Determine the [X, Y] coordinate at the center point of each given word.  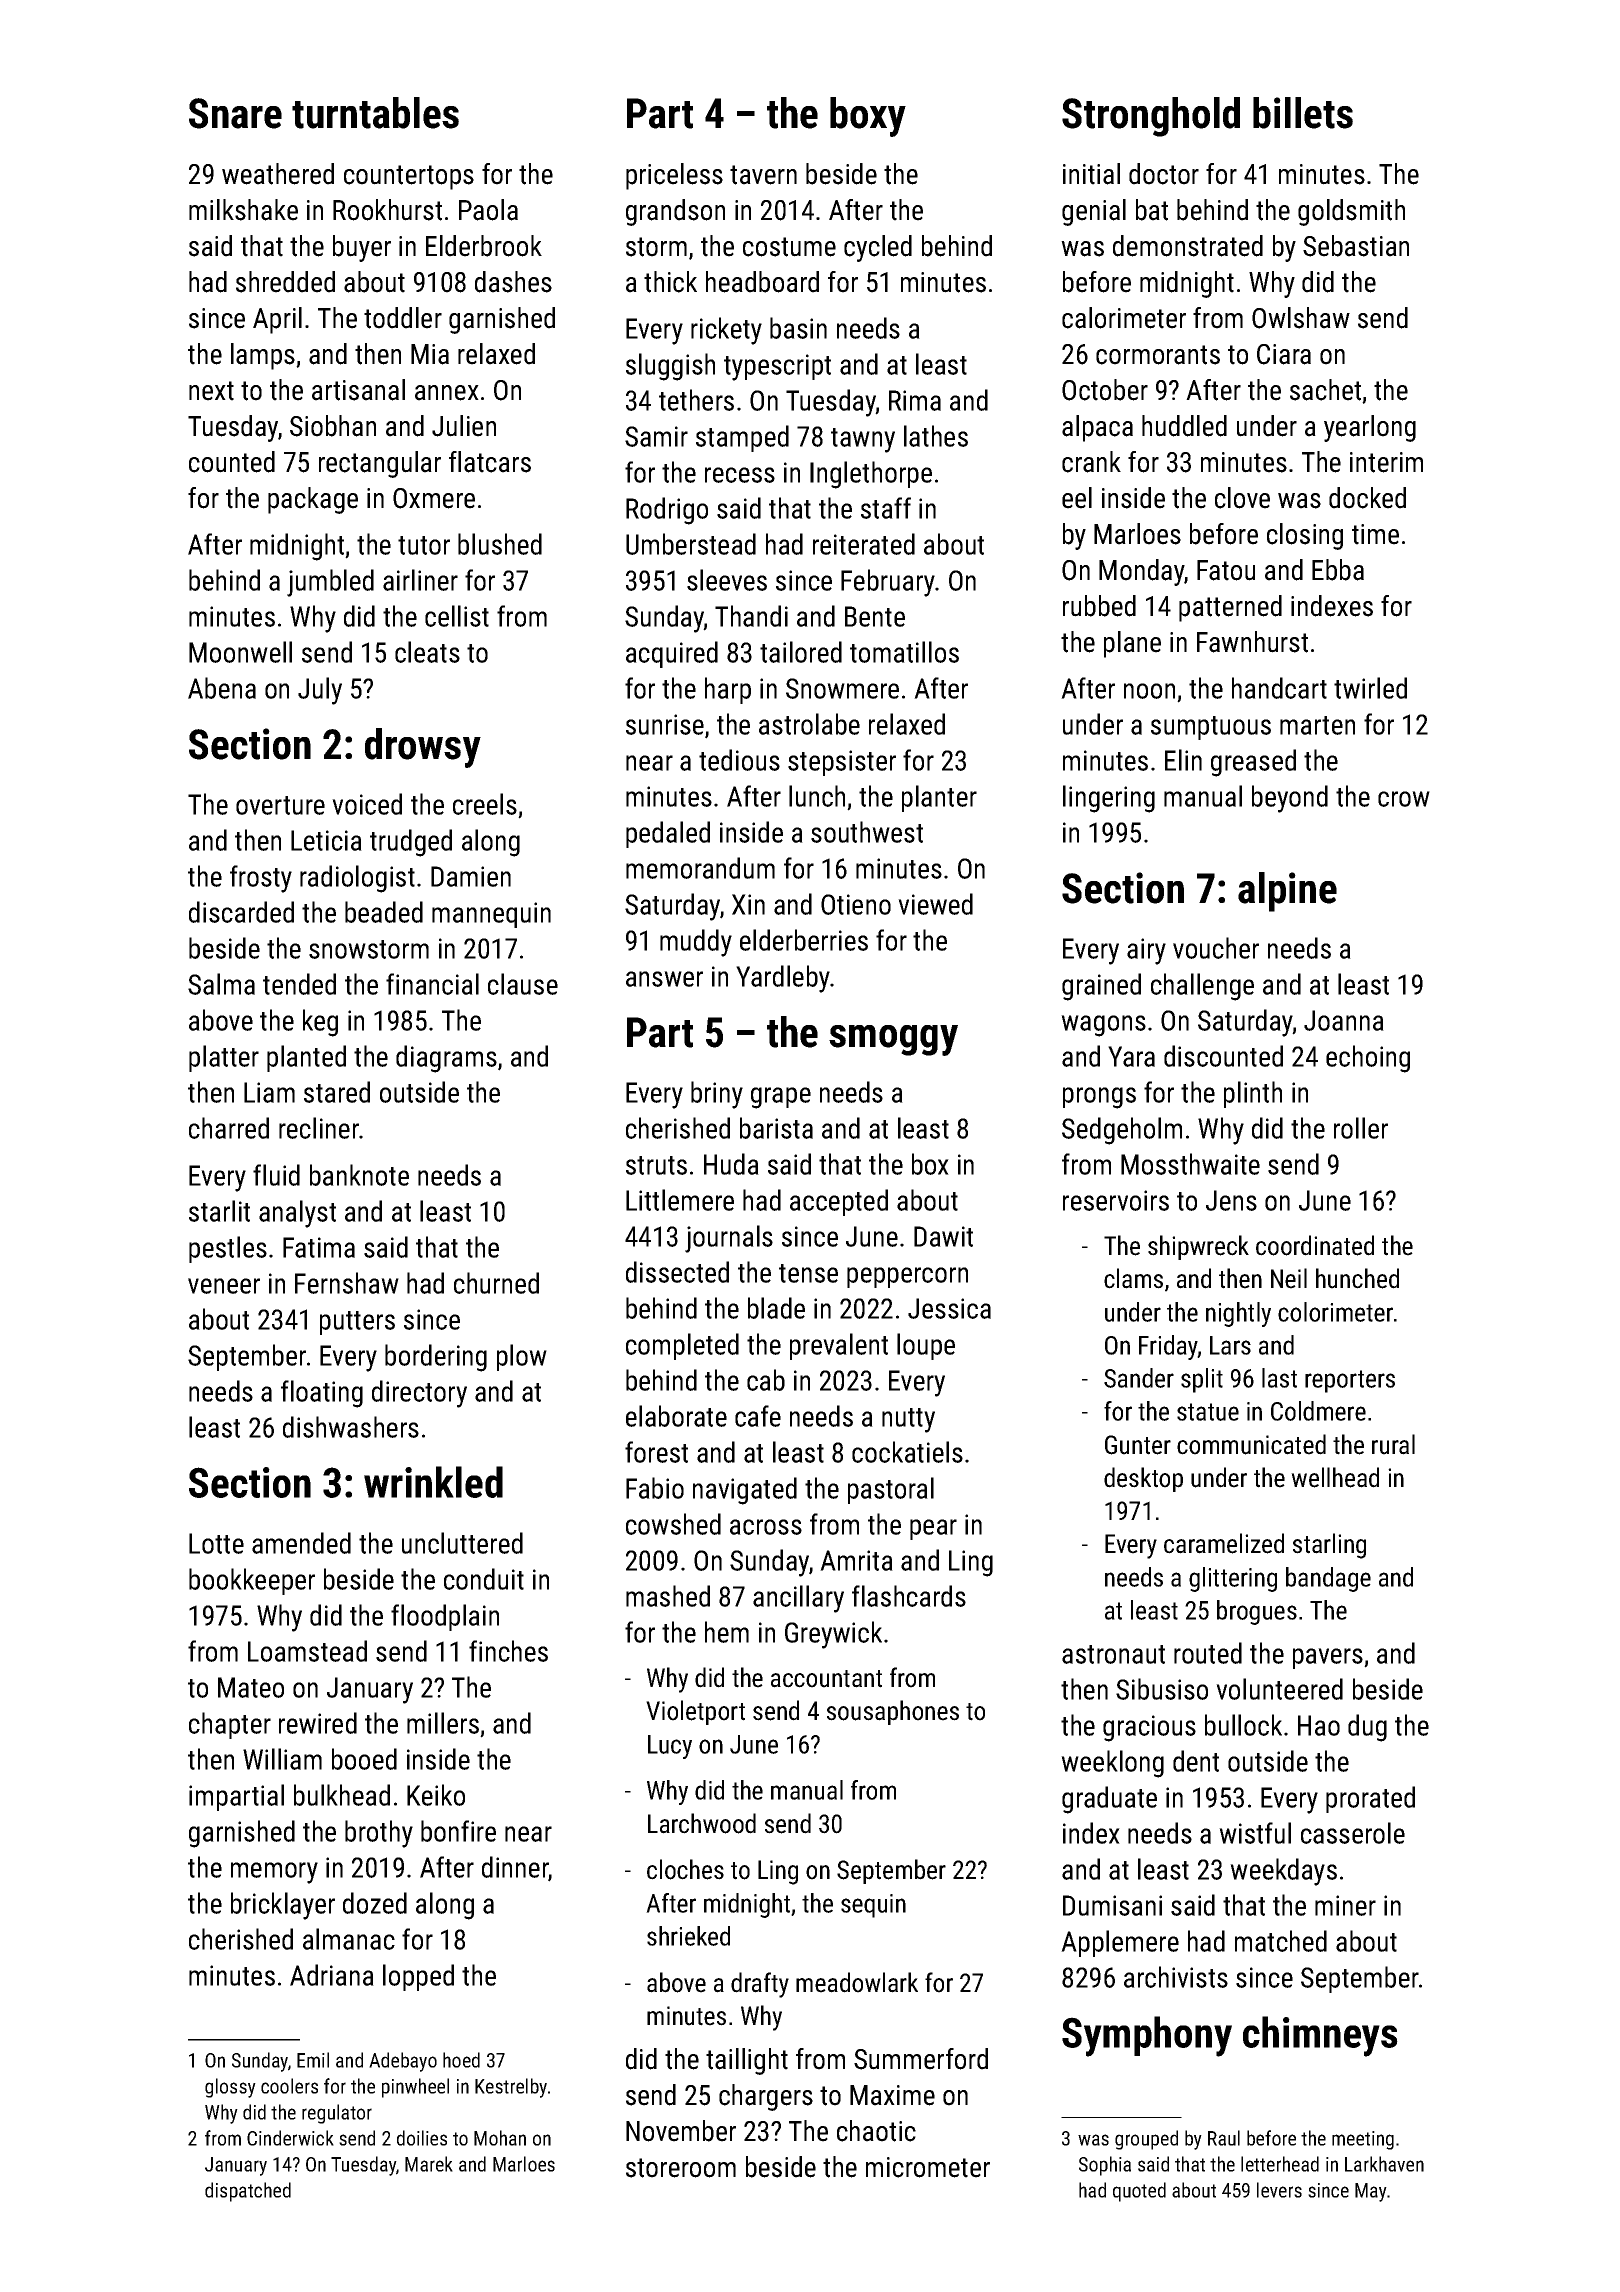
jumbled [330, 583]
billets [1303, 113]
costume [789, 247]
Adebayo [403, 2062]
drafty [760, 1985]
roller [1361, 1128]
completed [682, 1346]
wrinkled [433, 1482]
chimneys [1320, 2036]
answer [664, 979]
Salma [221, 984]
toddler [403, 318]
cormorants [1158, 355]
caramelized [1224, 1543]
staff [886, 508]
